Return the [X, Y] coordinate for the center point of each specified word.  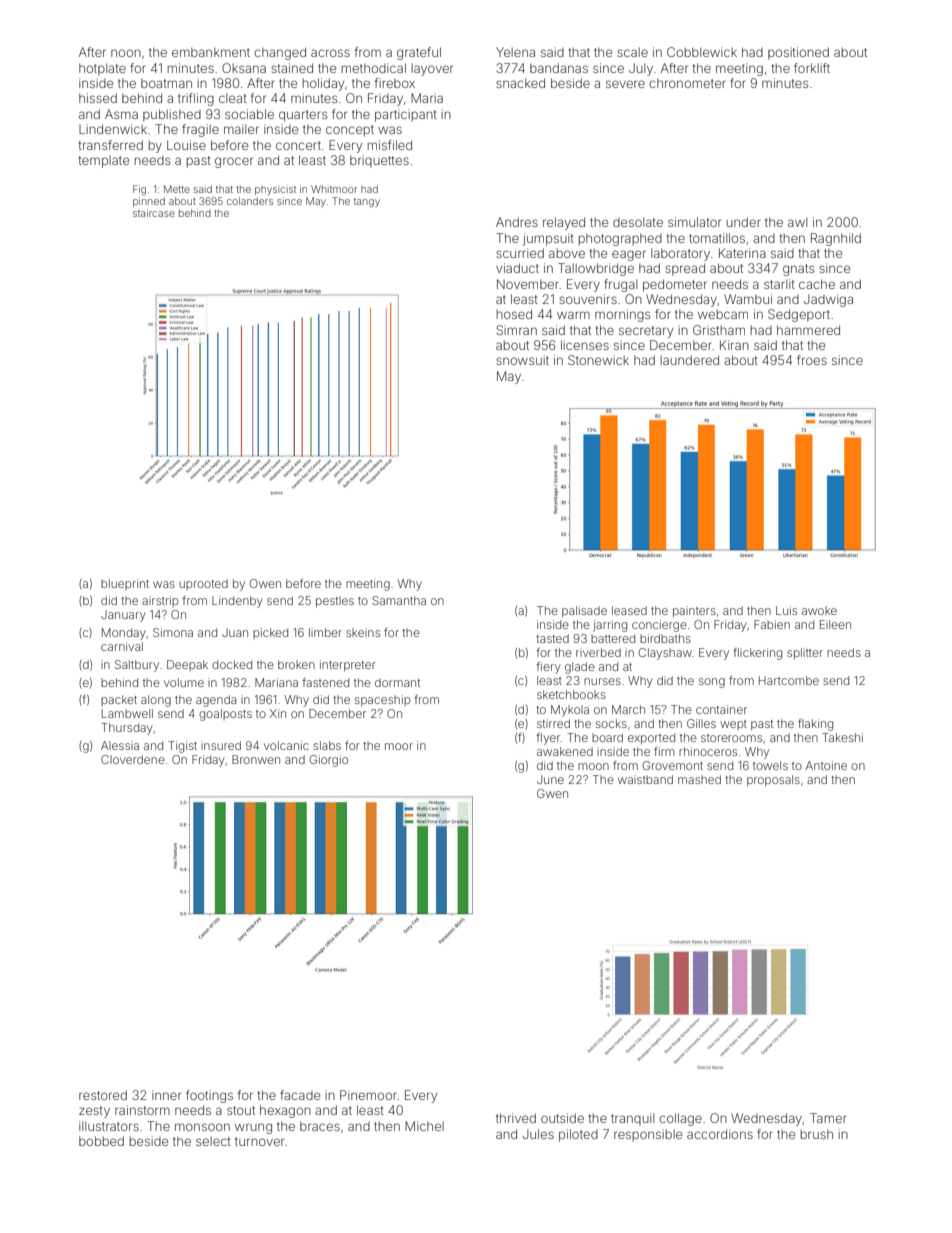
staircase [154, 213]
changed [280, 53]
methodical [374, 68]
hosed [514, 314]
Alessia [120, 745]
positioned [798, 53]
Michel [424, 1126]
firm [664, 751]
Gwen [552, 793]
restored [103, 1095]
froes [812, 360]
